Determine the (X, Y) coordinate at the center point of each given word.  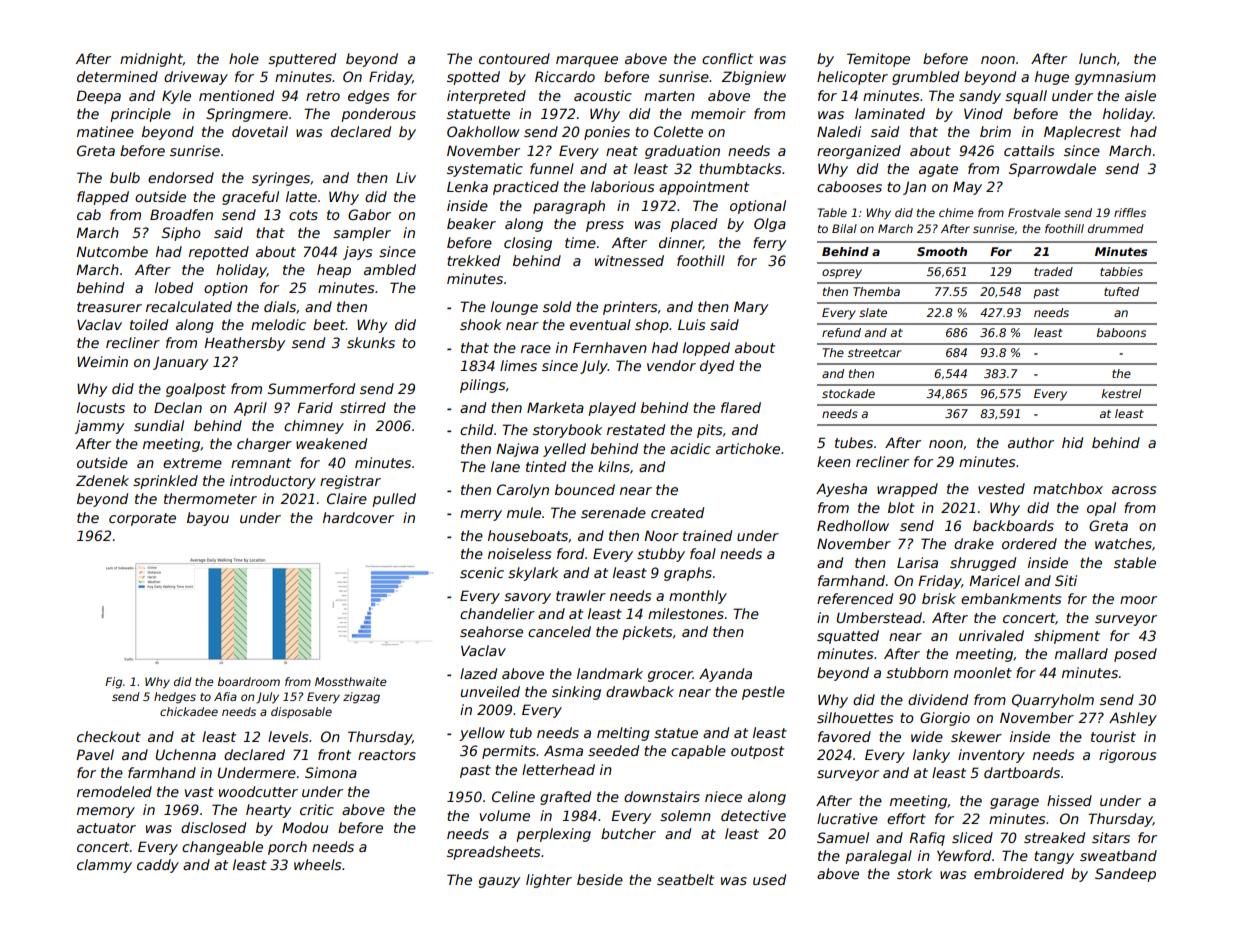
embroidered (1019, 873)
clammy (104, 866)
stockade (848, 393)
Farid (315, 407)
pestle (763, 693)
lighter (549, 881)
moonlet (983, 672)
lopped (706, 349)
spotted (473, 78)
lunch (1097, 58)
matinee (105, 131)
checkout (109, 736)
